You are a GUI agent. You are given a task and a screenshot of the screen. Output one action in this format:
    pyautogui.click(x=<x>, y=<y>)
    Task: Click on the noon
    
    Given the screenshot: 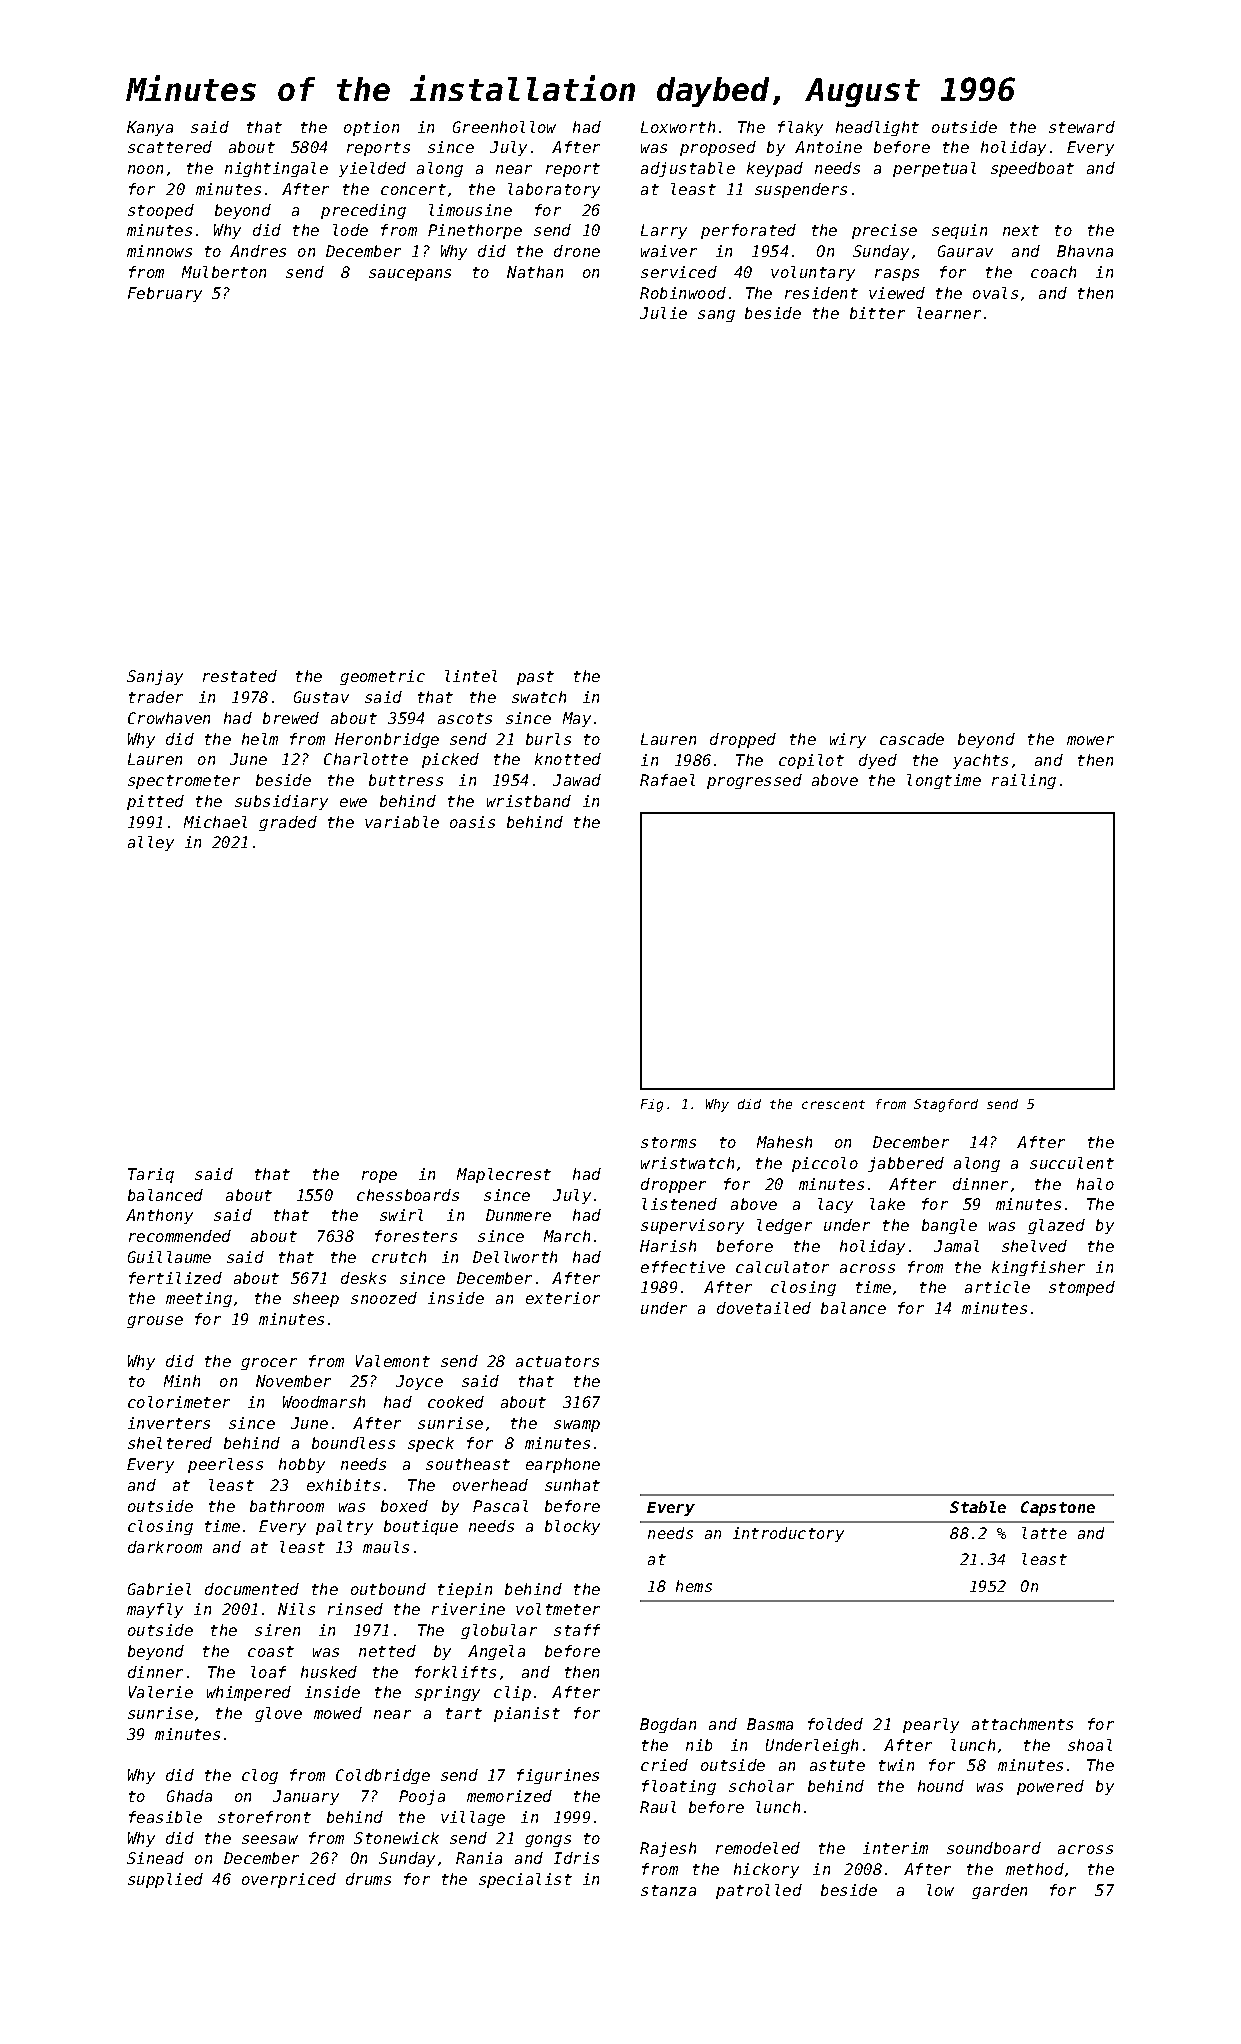 What is the action you would take?
    pyautogui.click(x=145, y=169)
